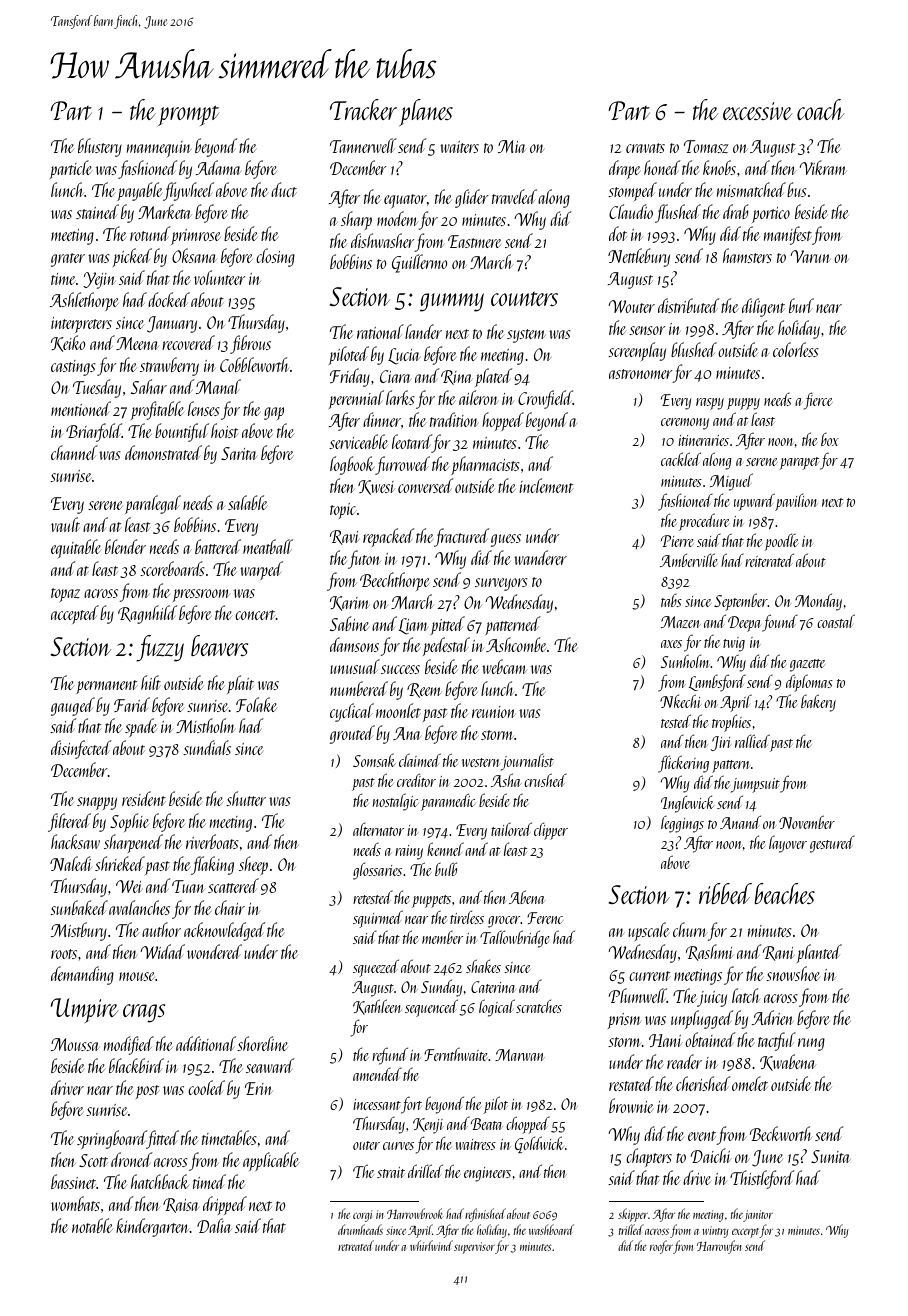 This screenshot has width=908, height=1316. Describe the element at coordinates (820, 109) in the screenshot. I see `coach` at that location.
